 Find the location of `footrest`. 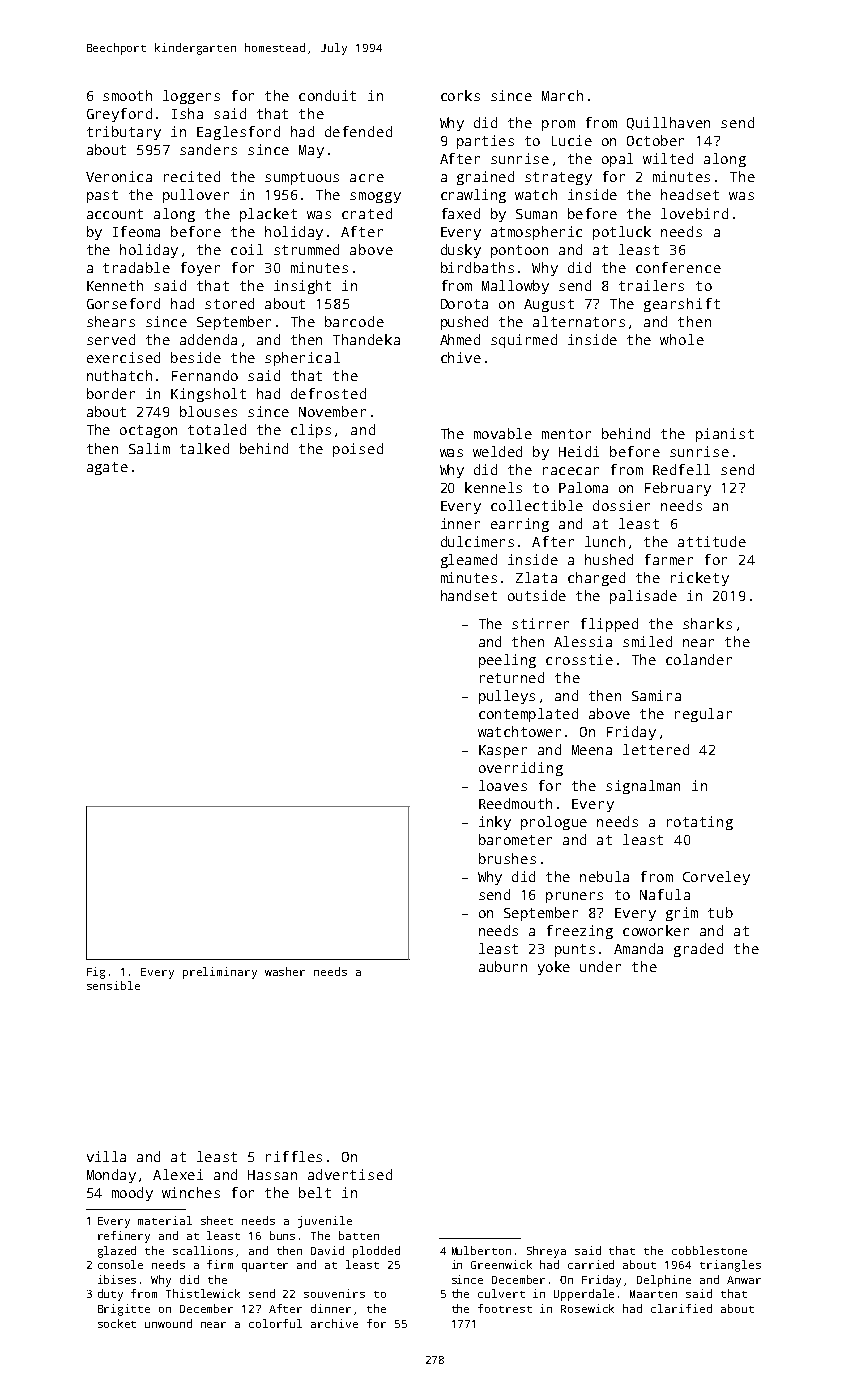

footrest is located at coordinates (505, 1308).
